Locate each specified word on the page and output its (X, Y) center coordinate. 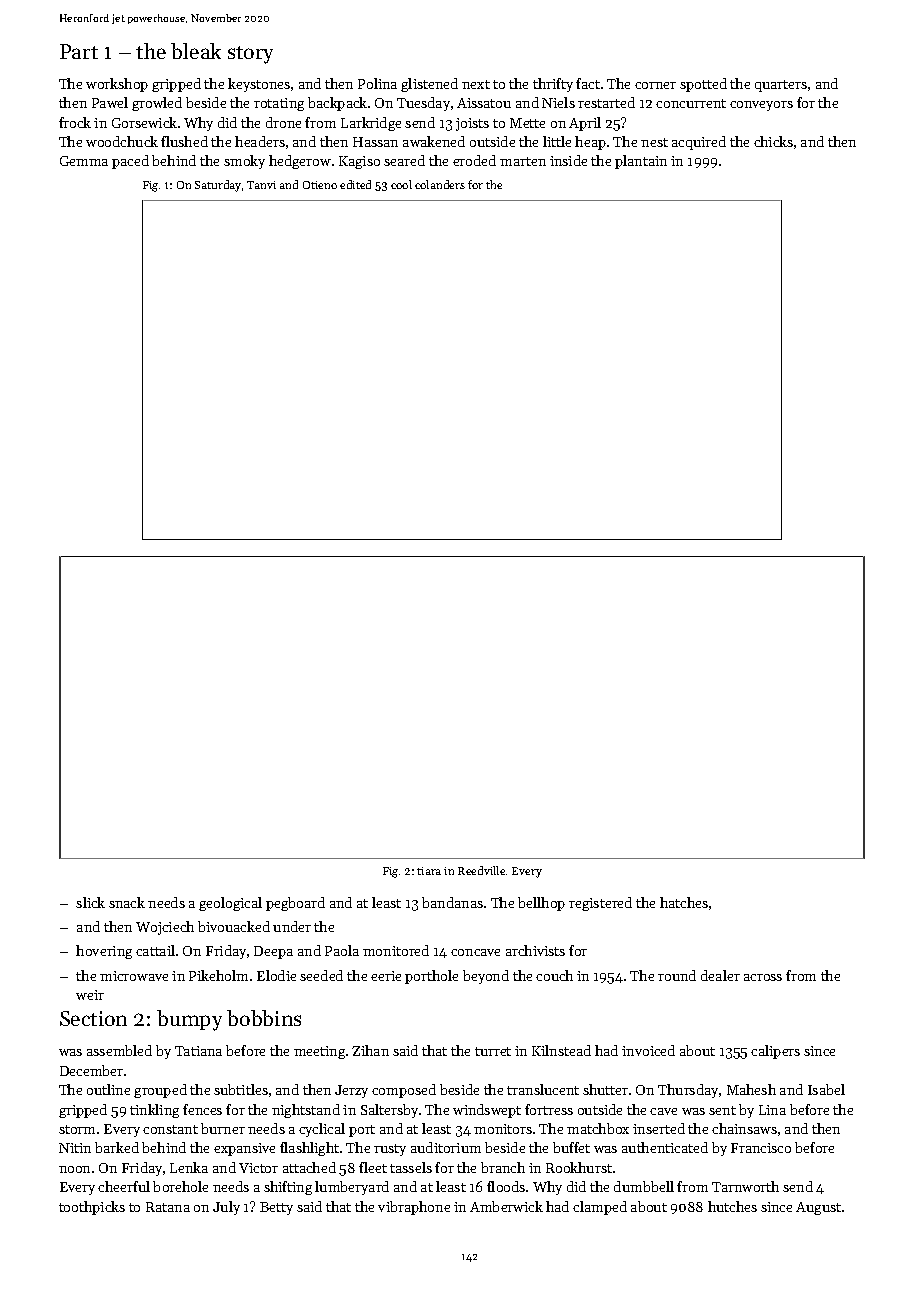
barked (117, 1147)
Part (79, 51)
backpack (337, 104)
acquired (699, 143)
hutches (732, 1206)
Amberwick (506, 1206)
